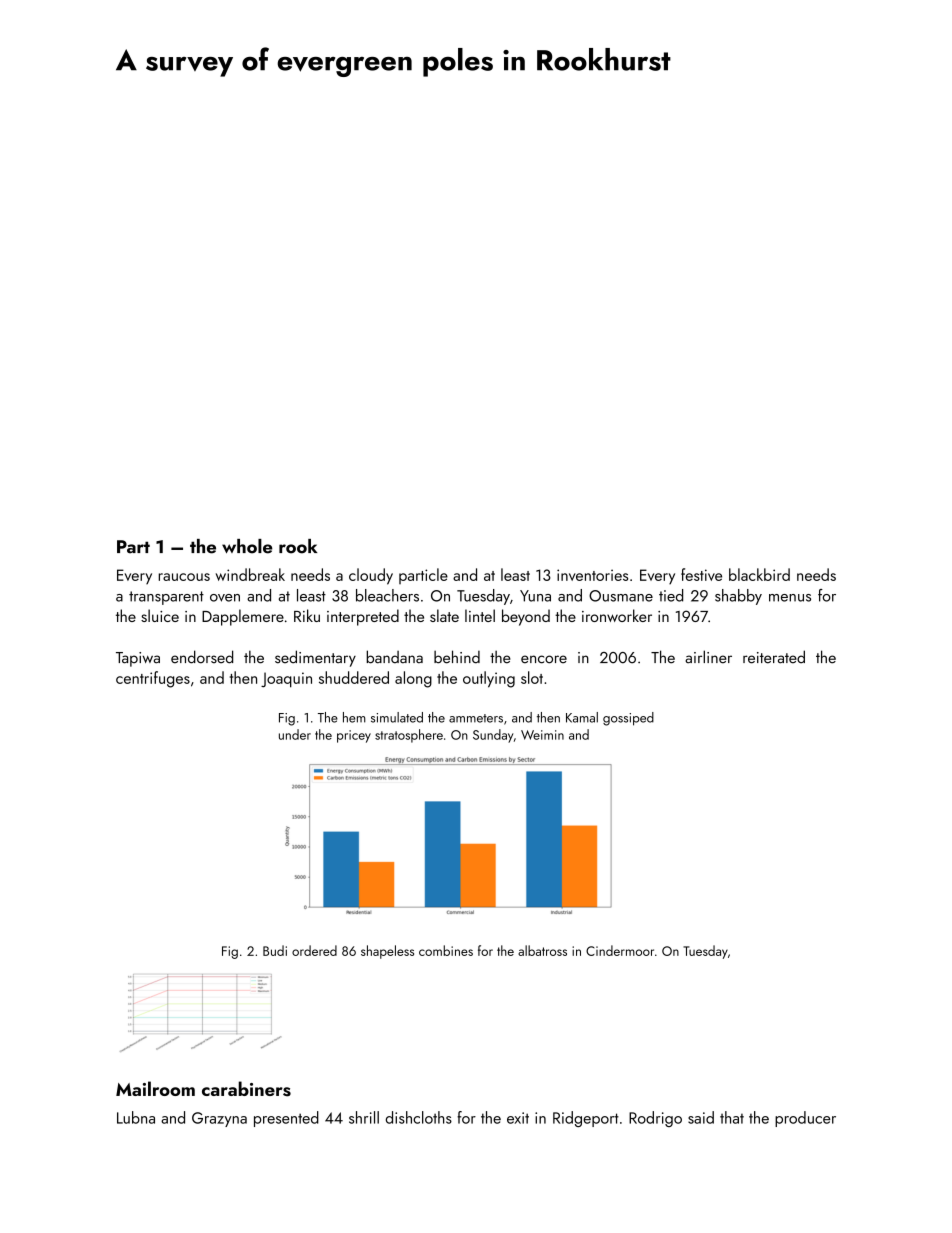  What do you see at coordinates (774, 657) in the screenshot?
I see `reiterated` at bounding box center [774, 657].
